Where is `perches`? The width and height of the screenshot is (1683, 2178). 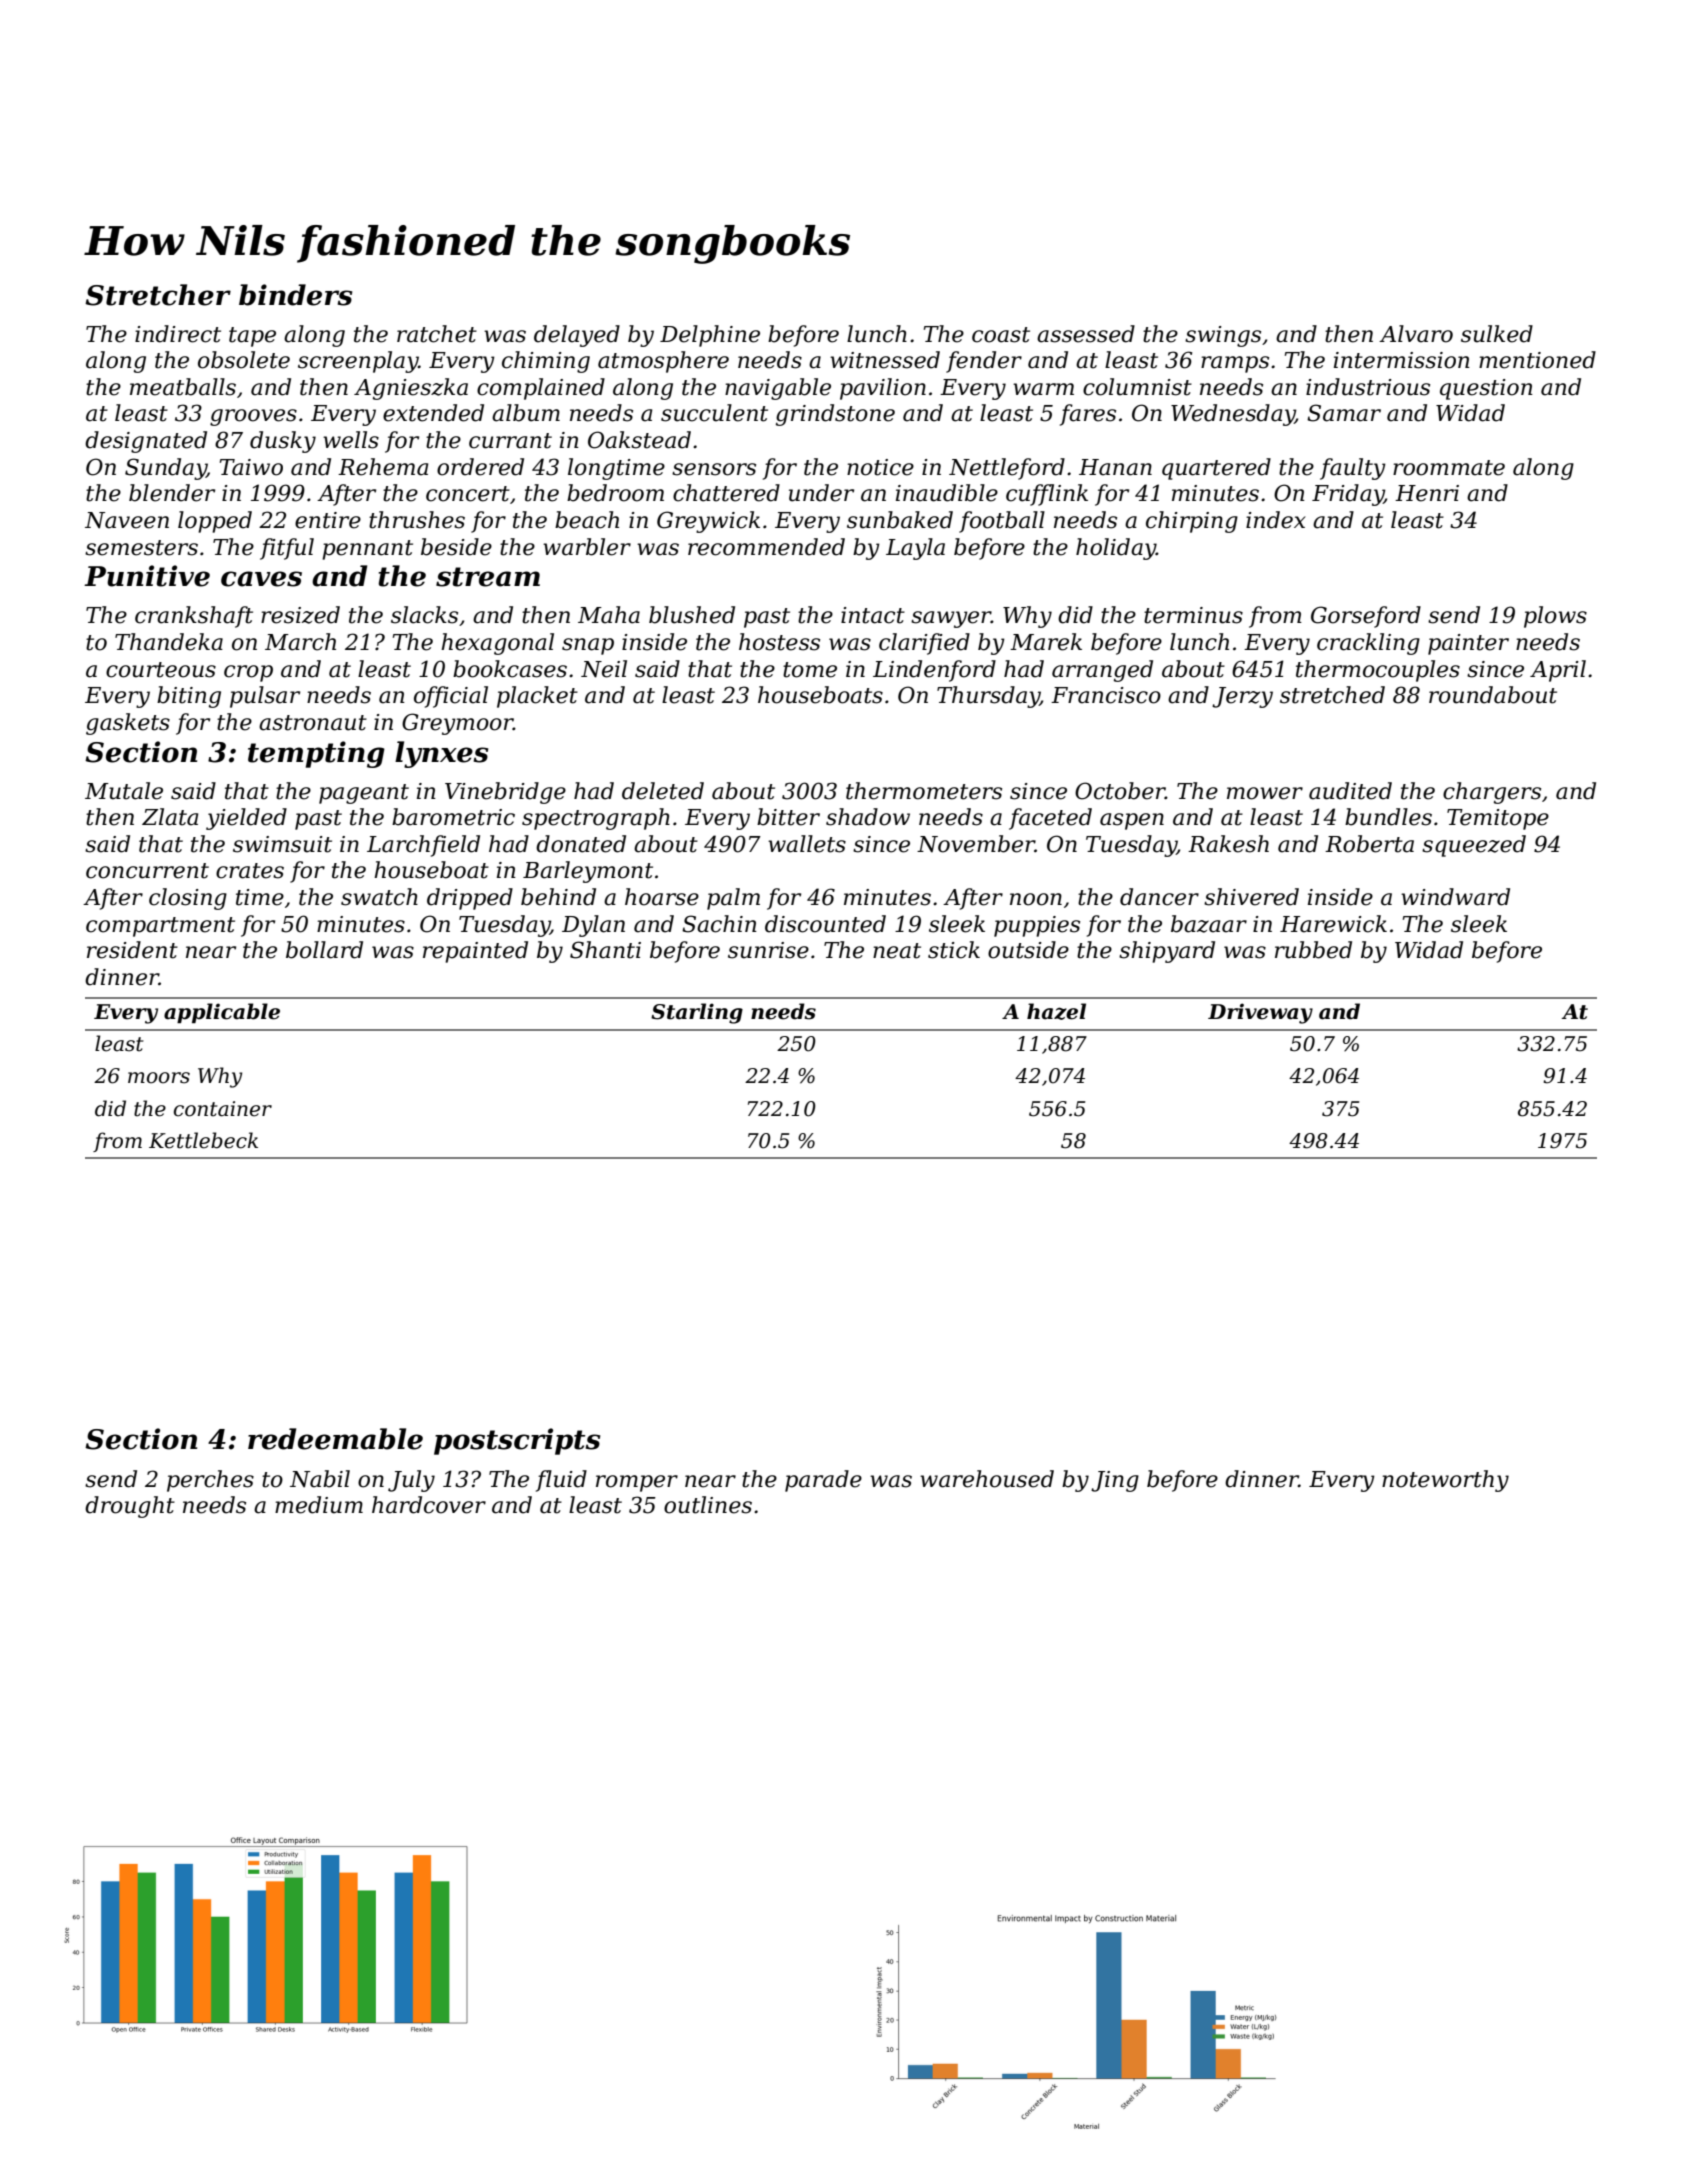 perches is located at coordinates (210, 1481).
